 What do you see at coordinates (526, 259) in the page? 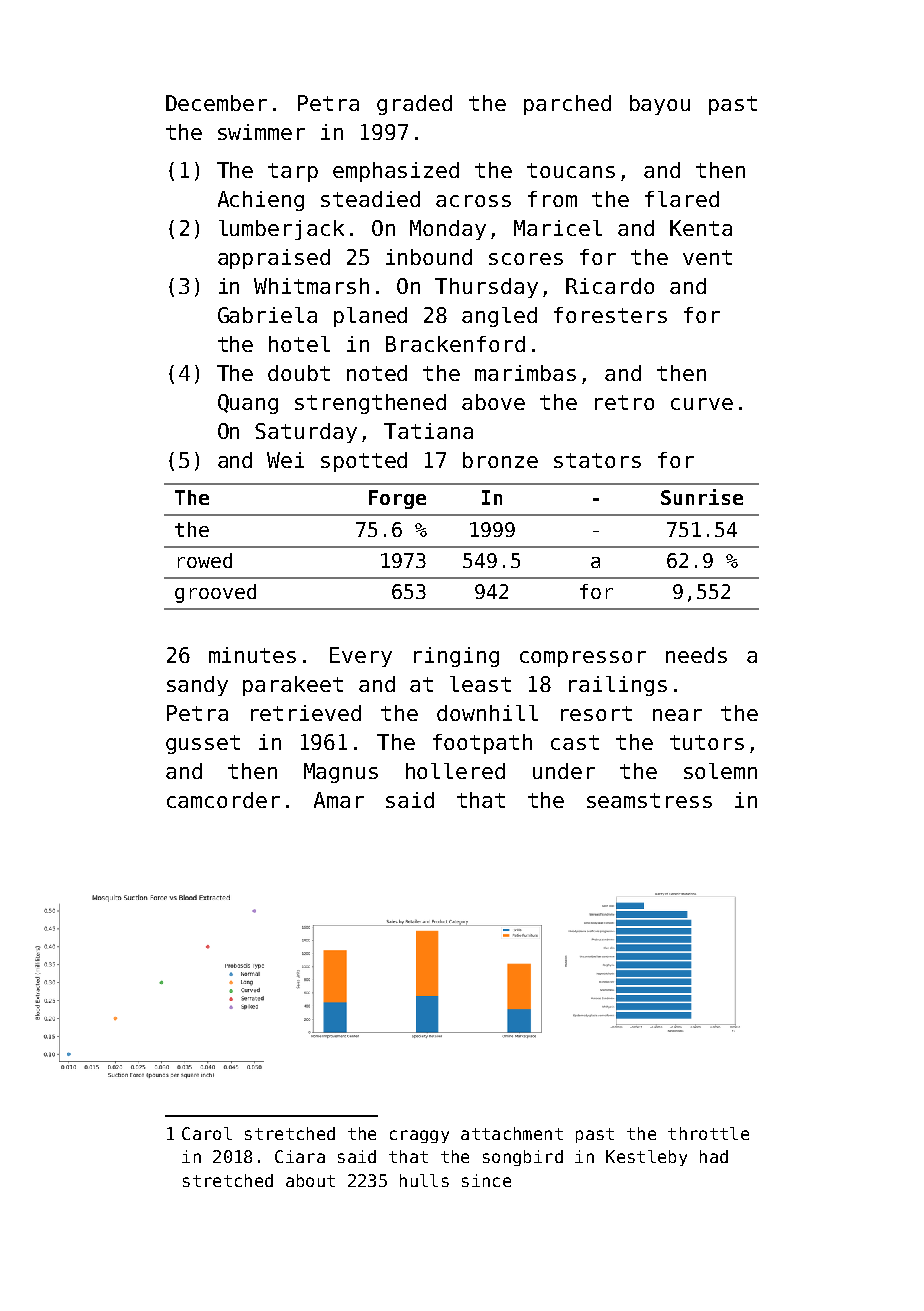
I see `scores` at bounding box center [526, 259].
